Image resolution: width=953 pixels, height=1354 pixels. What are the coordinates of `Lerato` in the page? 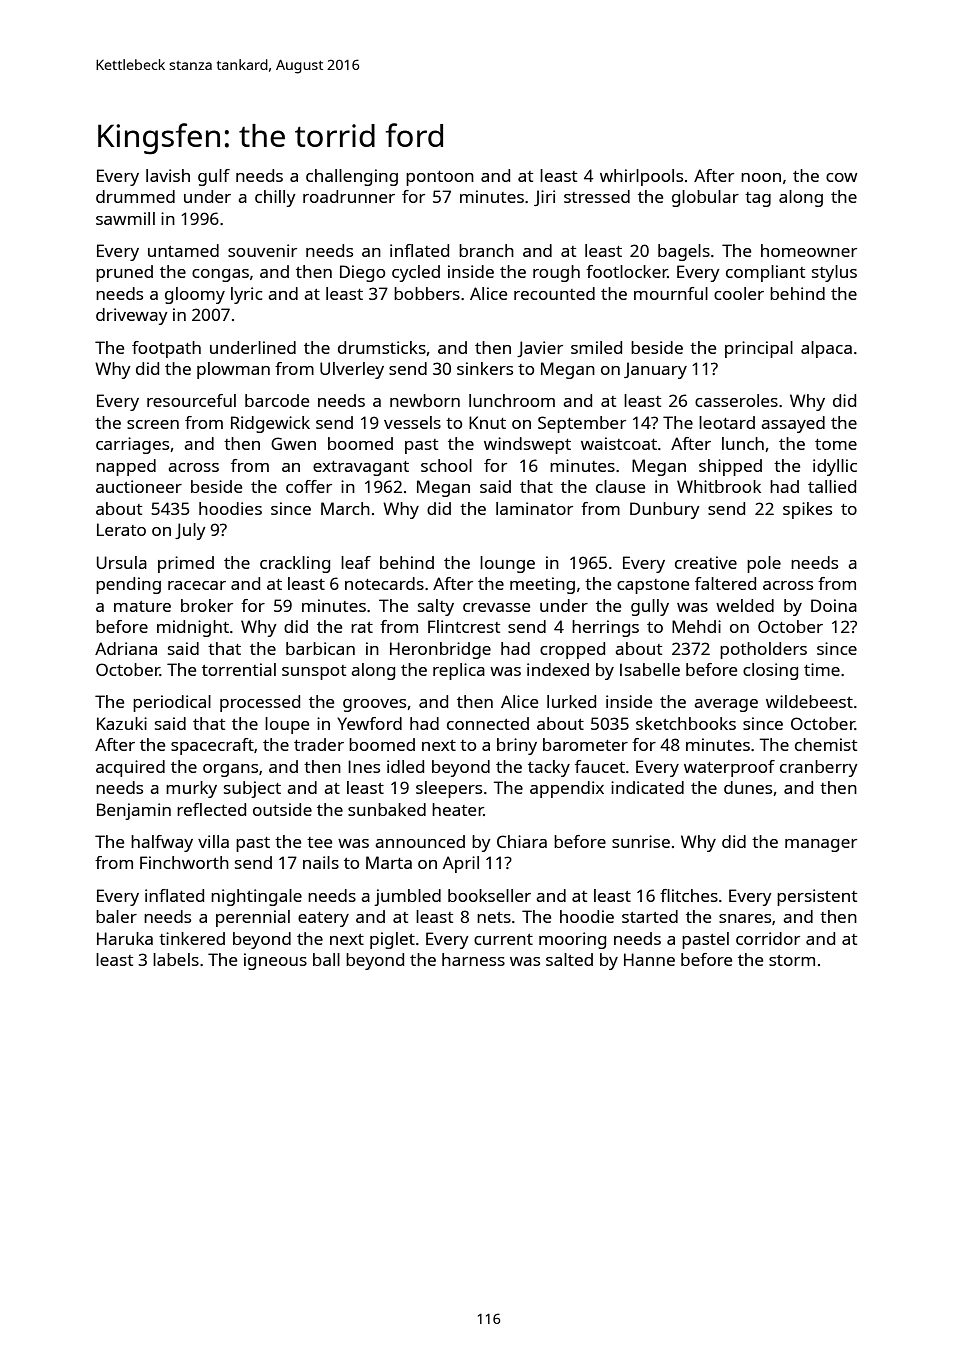 It's located at (121, 529).
